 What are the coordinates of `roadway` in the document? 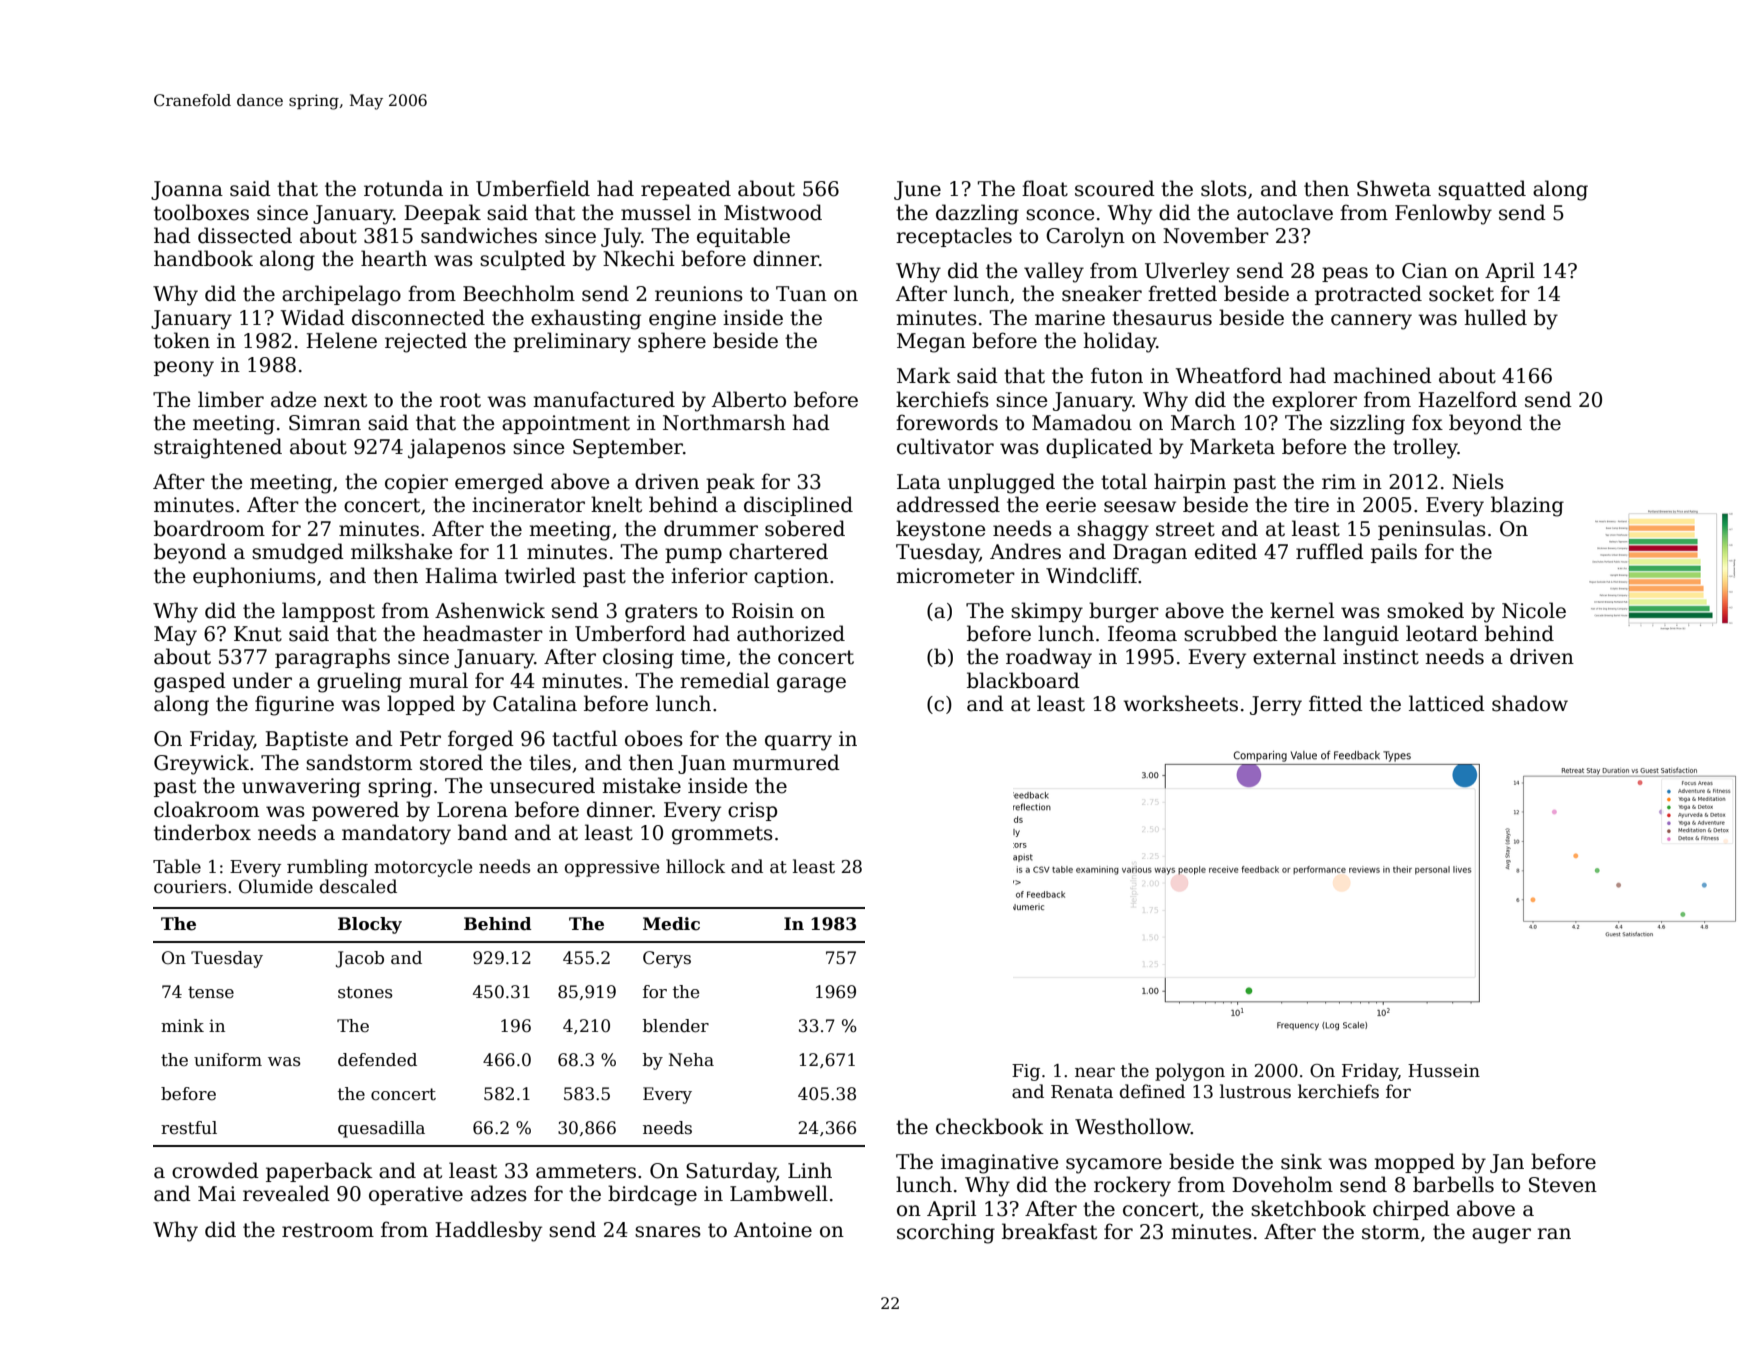 It's located at (1049, 658).
